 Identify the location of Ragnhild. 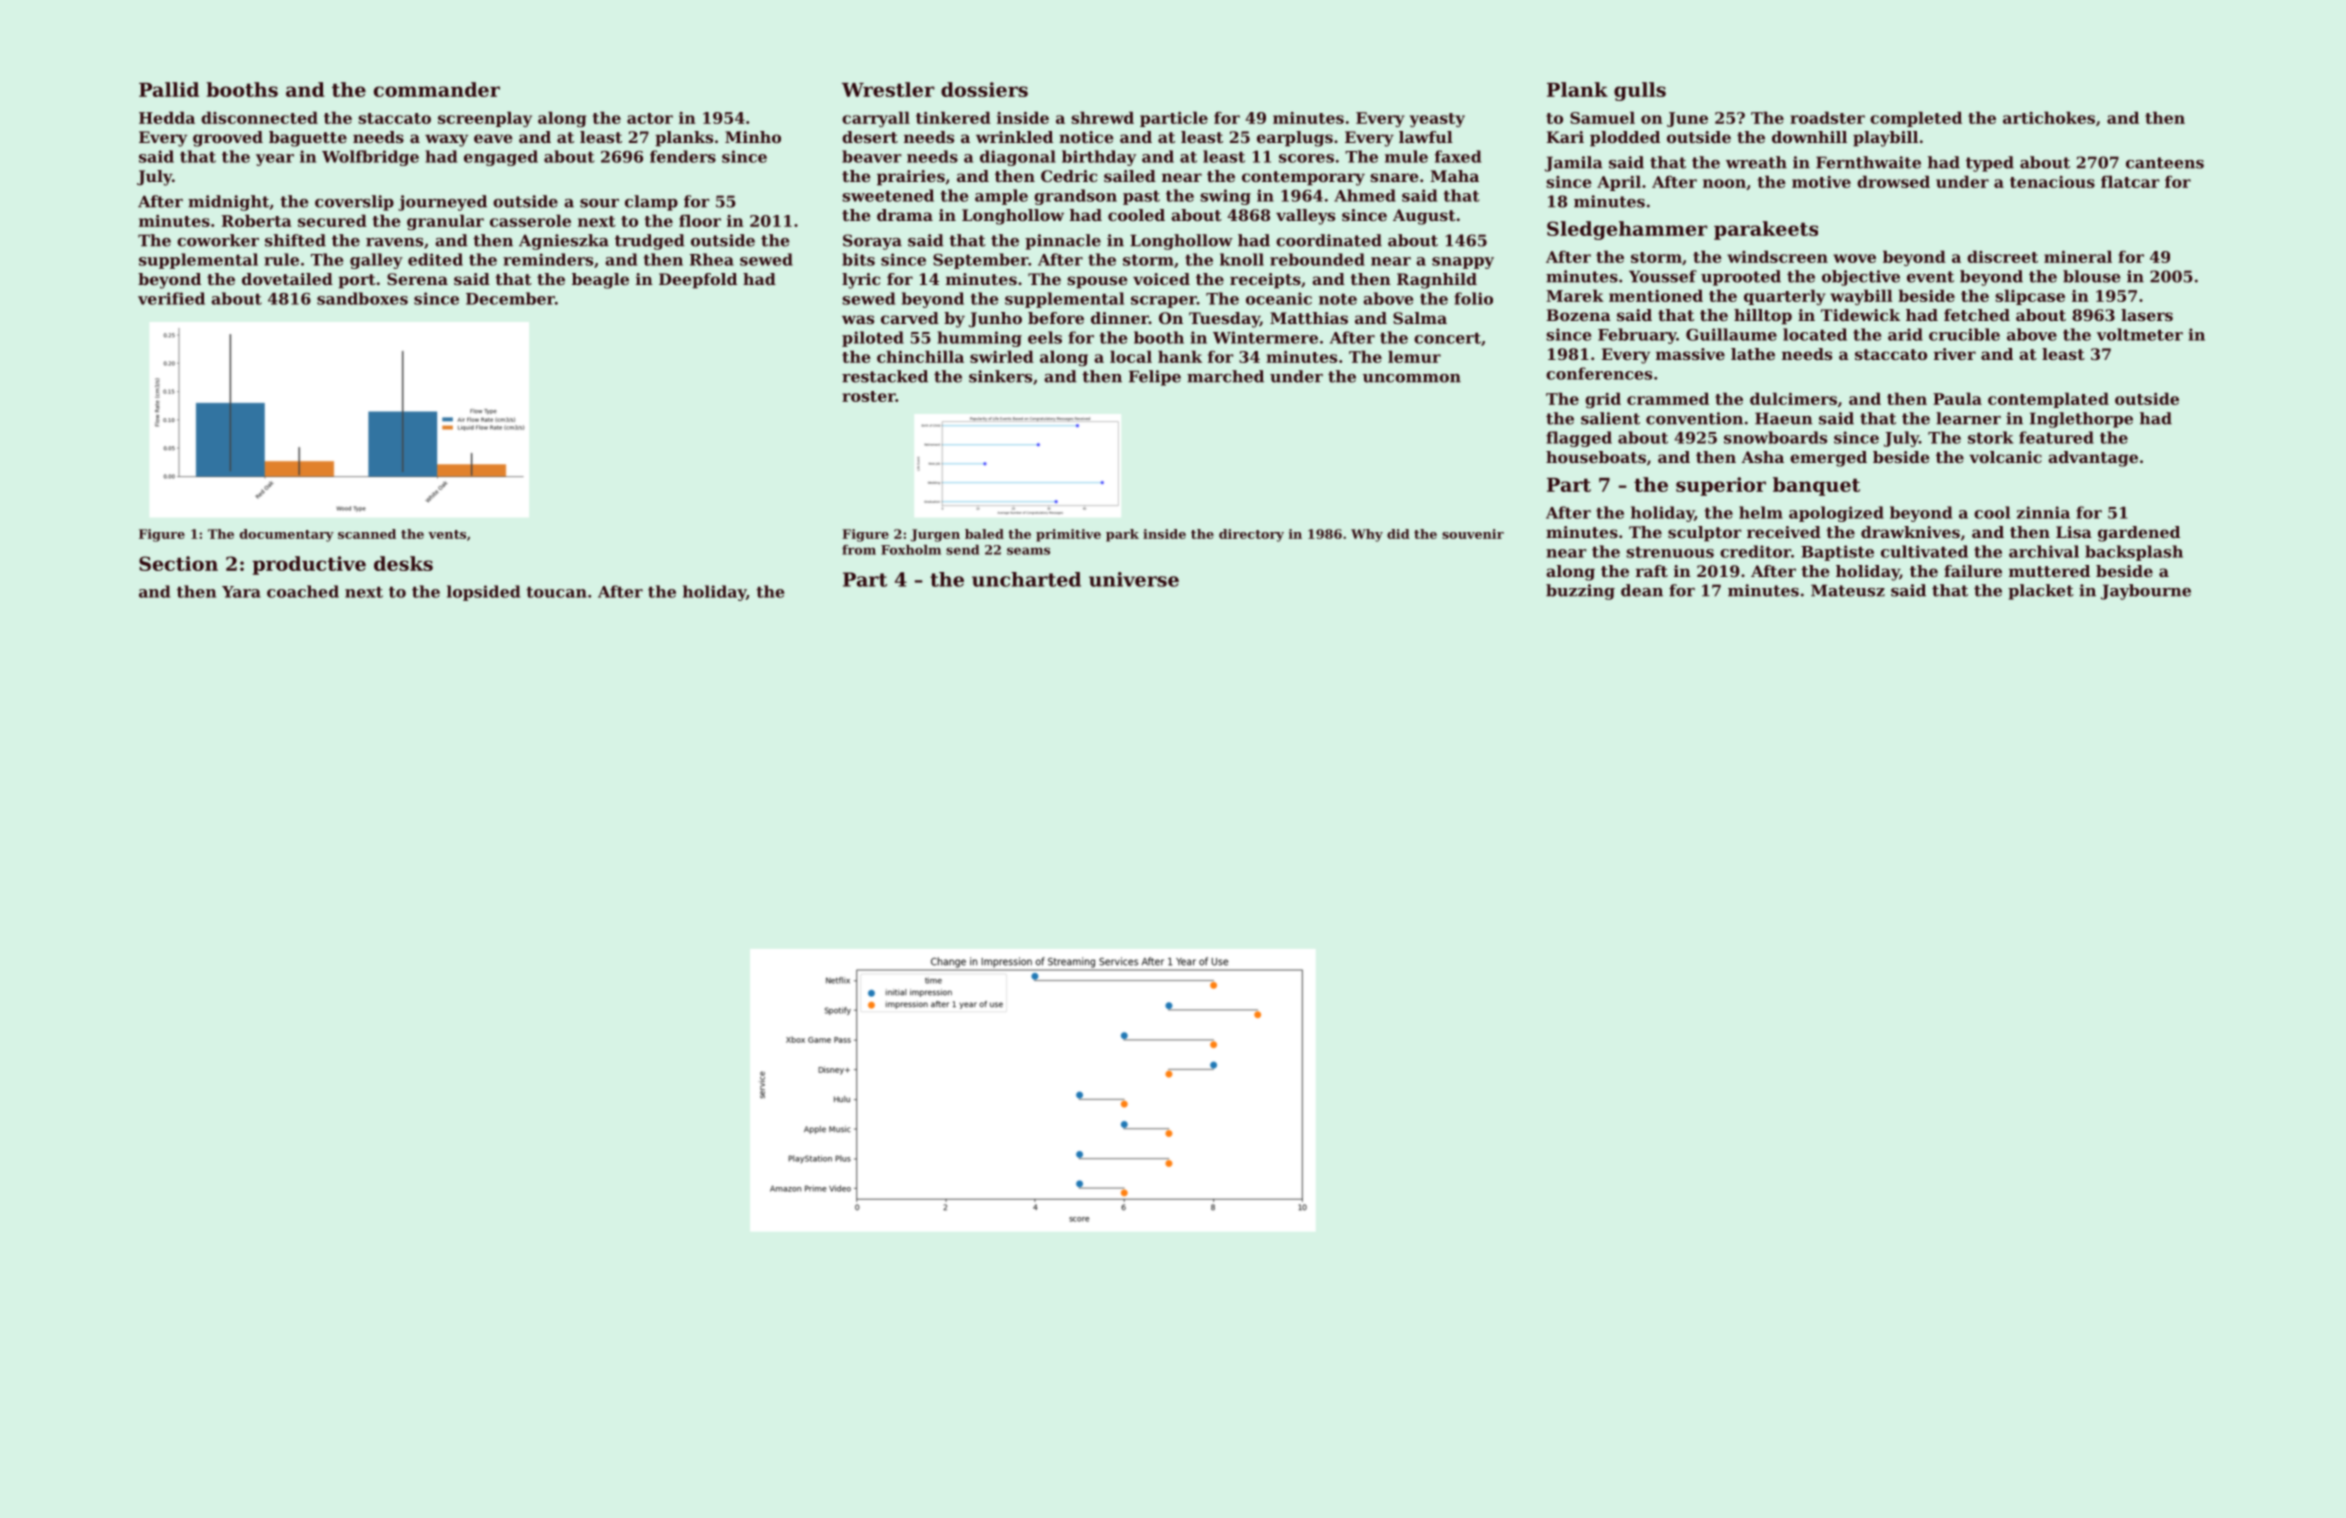
(1437, 281).
